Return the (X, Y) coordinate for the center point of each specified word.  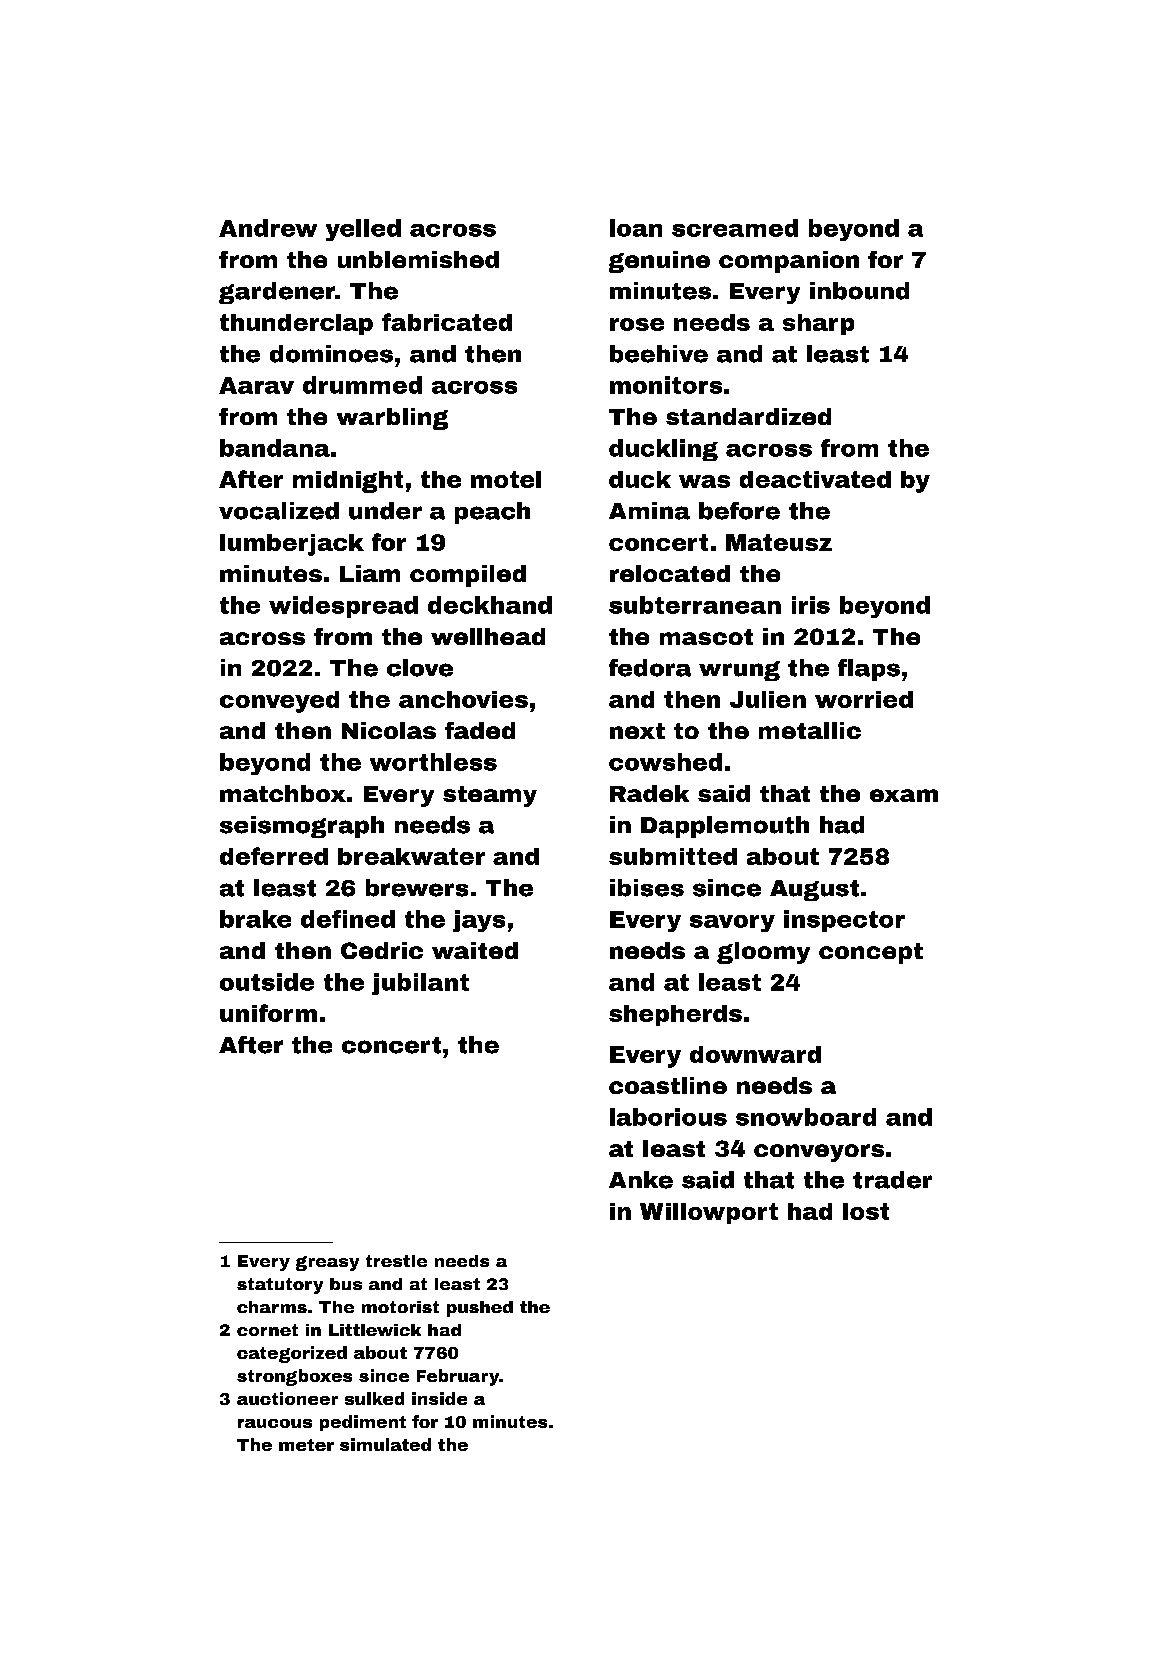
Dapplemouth (725, 827)
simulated (385, 1444)
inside (439, 1398)
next (637, 731)
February (458, 1377)
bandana (275, 448)
